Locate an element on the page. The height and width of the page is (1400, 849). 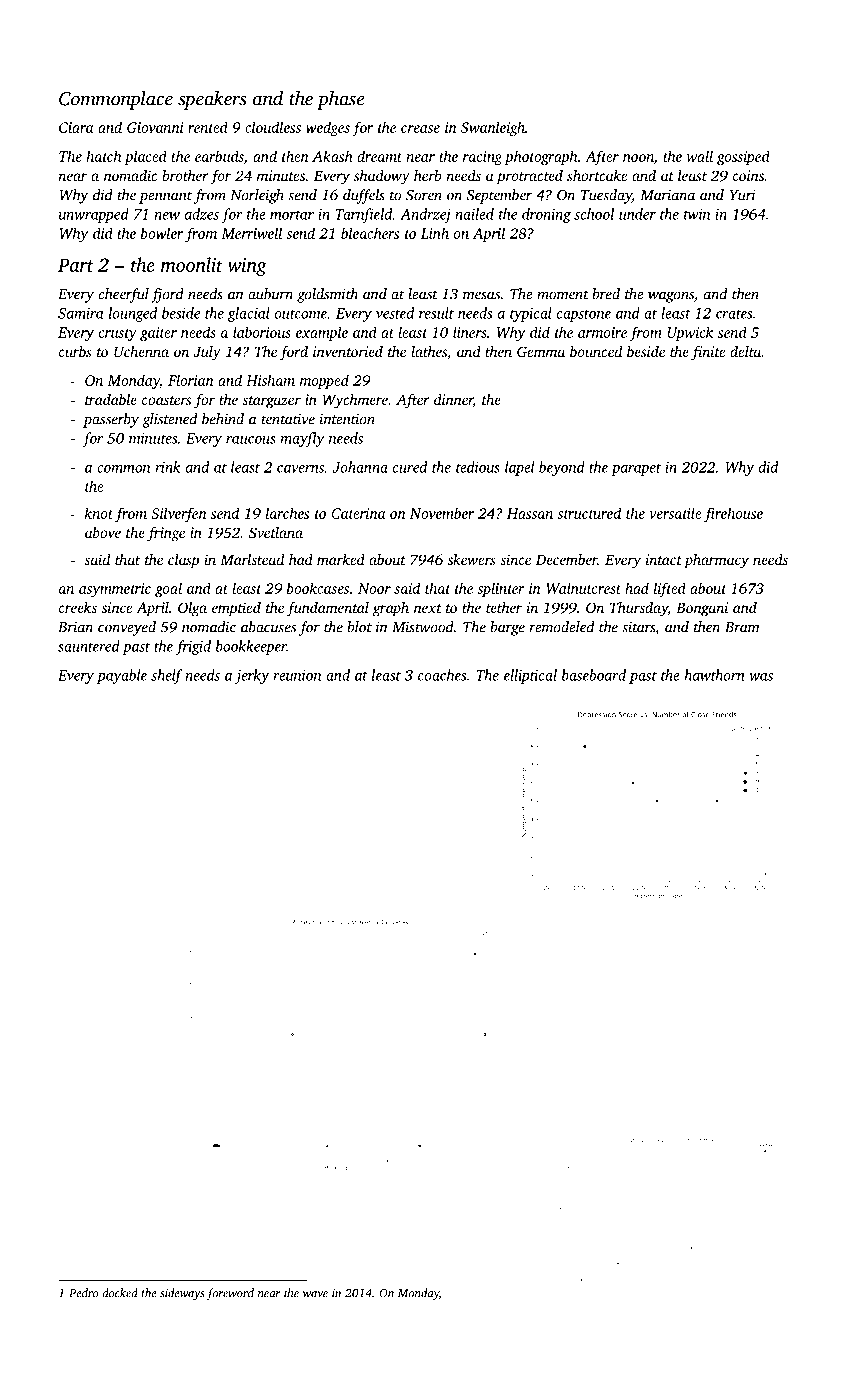
splinter is located at coordinates (501, 589).
